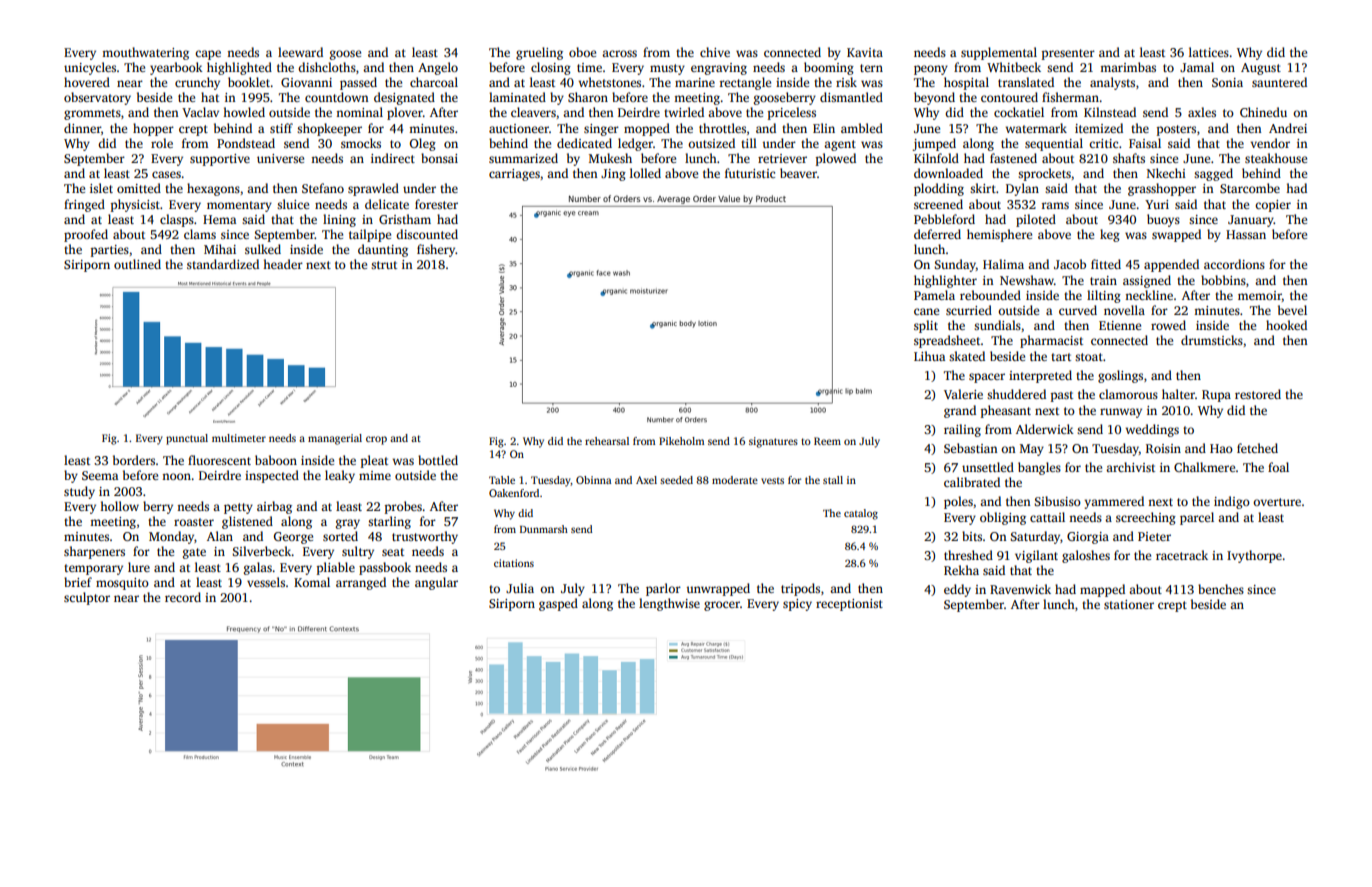 This screenshot has height=887, width=1372. Describe the element at coordinates (145, 53) in the screenshot. I see `mouthwatering` at that location.
